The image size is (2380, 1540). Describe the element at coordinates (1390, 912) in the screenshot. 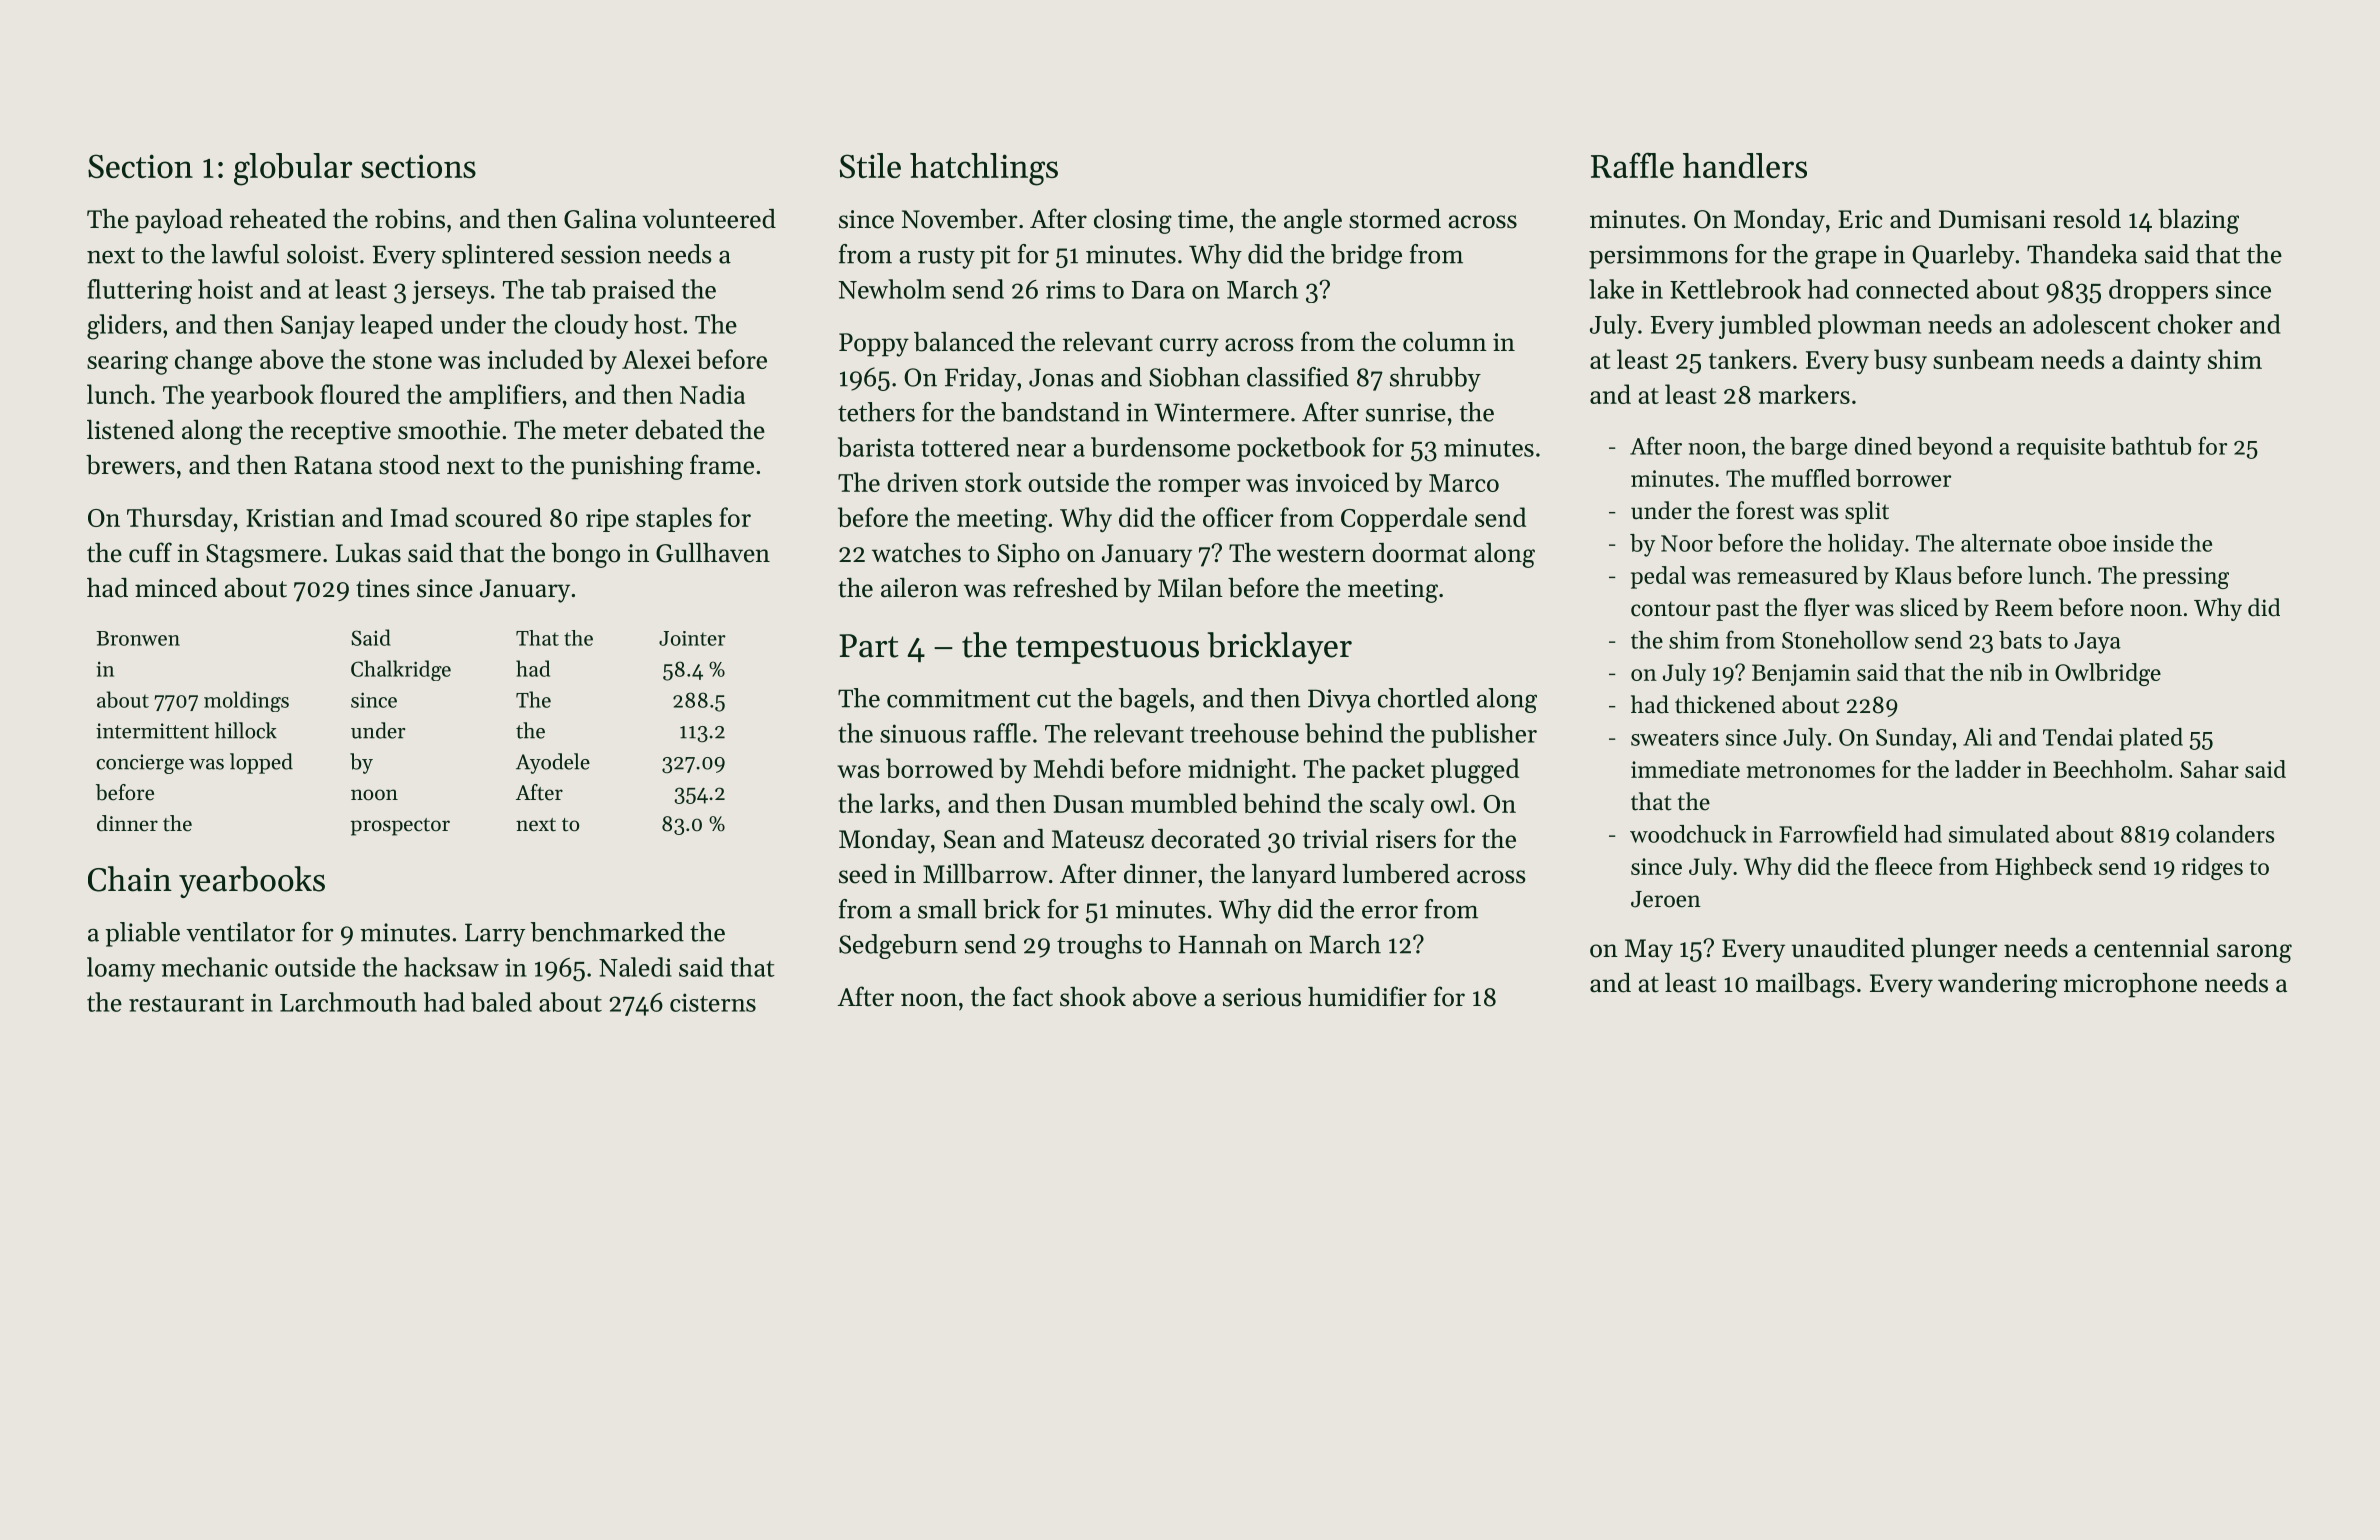

I see `error` at that location.
